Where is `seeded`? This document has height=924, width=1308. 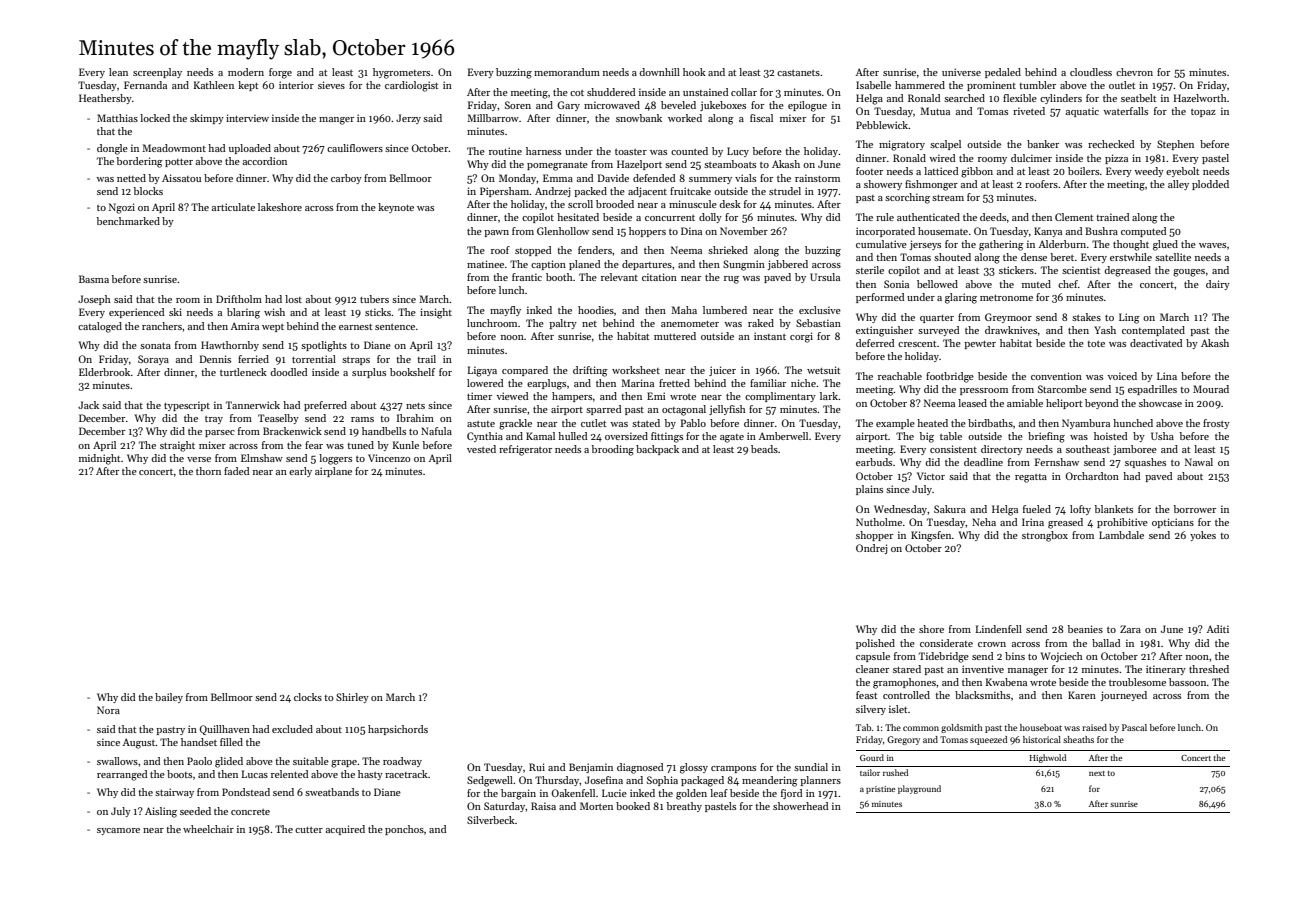 seeded is located at coordinates (195, 811).
